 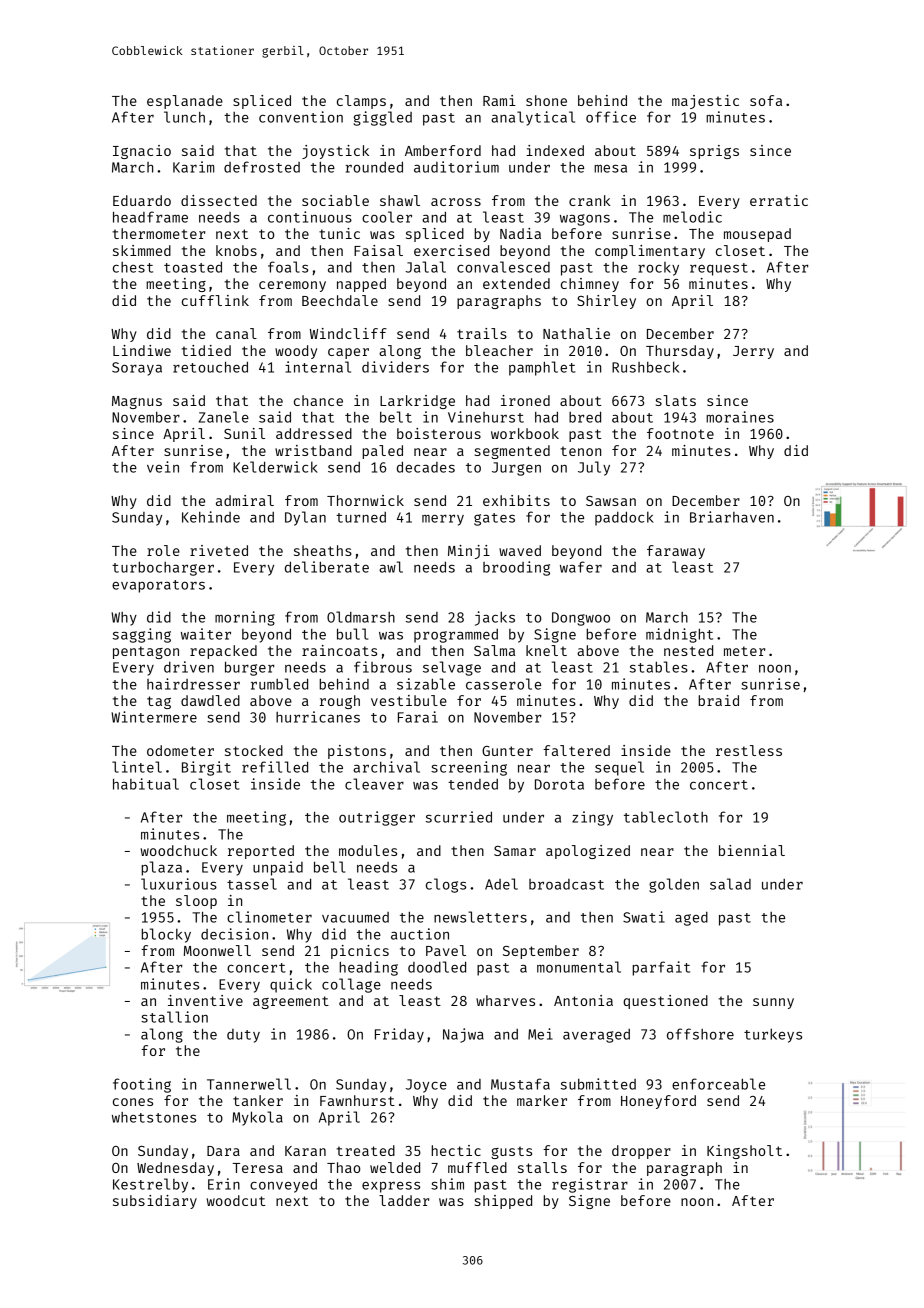 What do you see at coordinates (142, 152) in the screenshot?
I see `Ignacio` at bounding box center [142, 152].
